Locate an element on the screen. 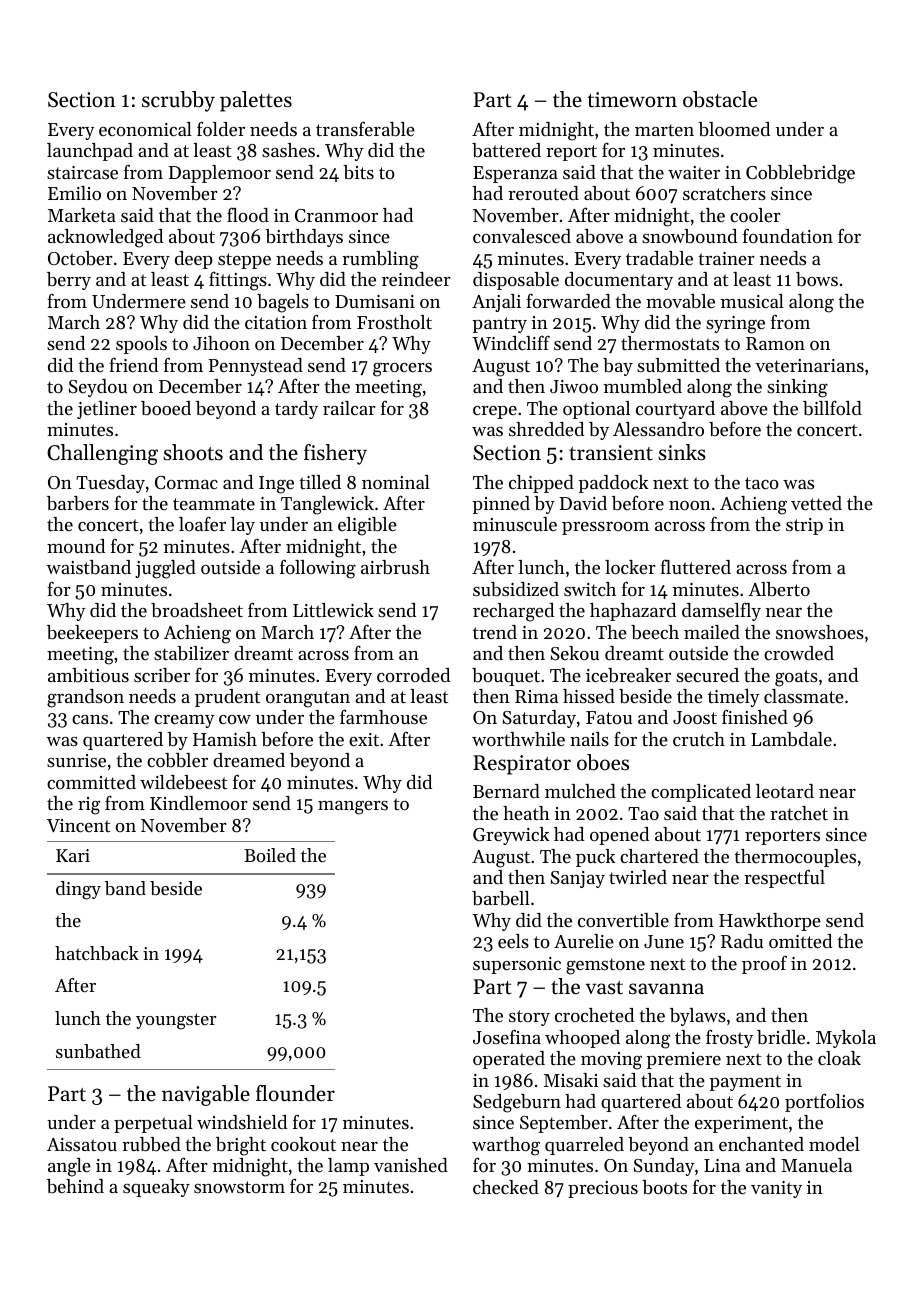  timeworn is located at coordinates (632, 100).
